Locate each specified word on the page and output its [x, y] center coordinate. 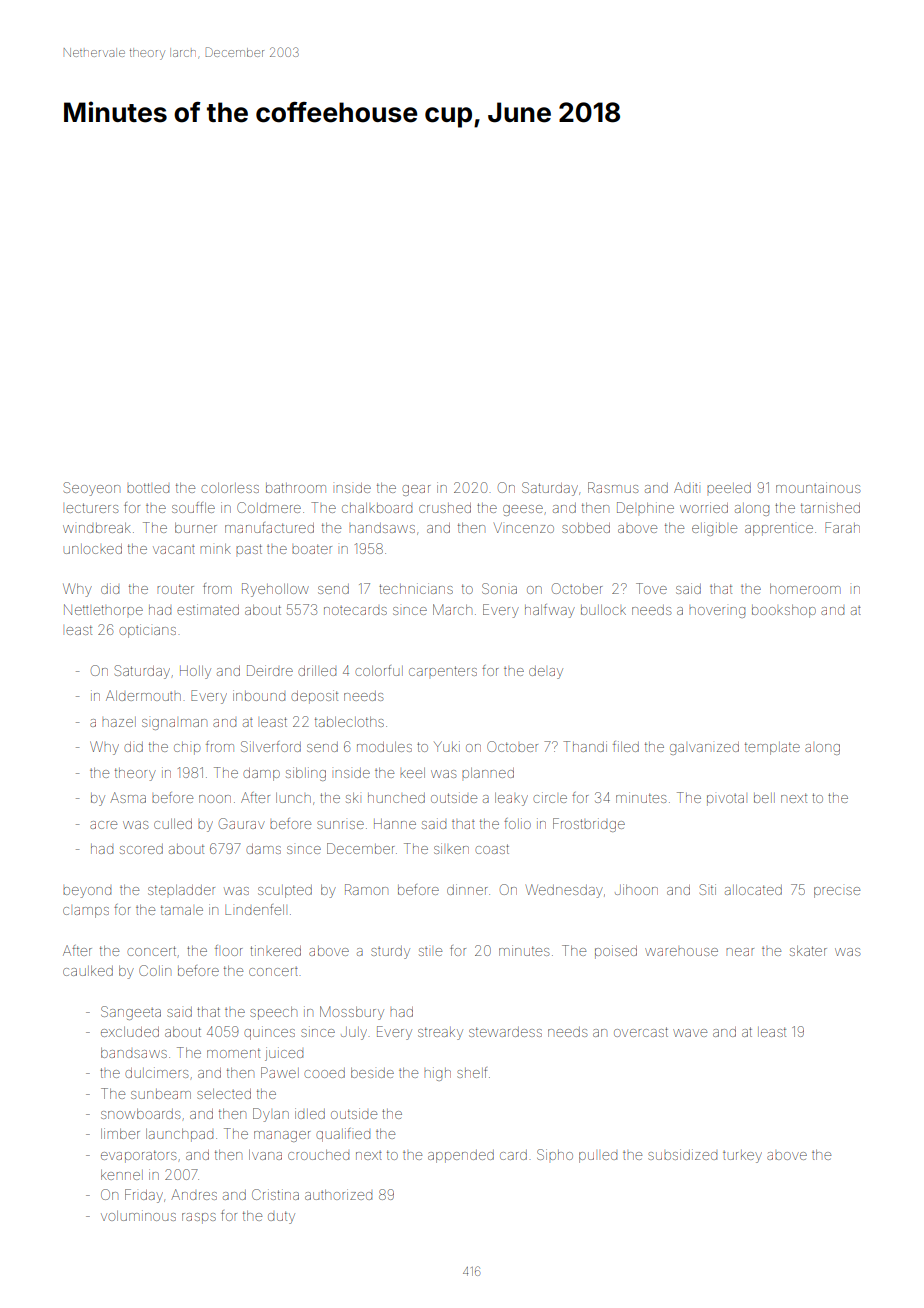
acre [103, 825]
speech [273, 1013]
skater [808, 951]
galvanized [704, 748]
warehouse [681, 952]
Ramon [366, 889]
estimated [208, 609]
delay [546, 672]
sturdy [390, 952]
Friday [144, 1196]
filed [626, 746]
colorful [379, 670]
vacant [174, 549]
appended [461, 1156]
